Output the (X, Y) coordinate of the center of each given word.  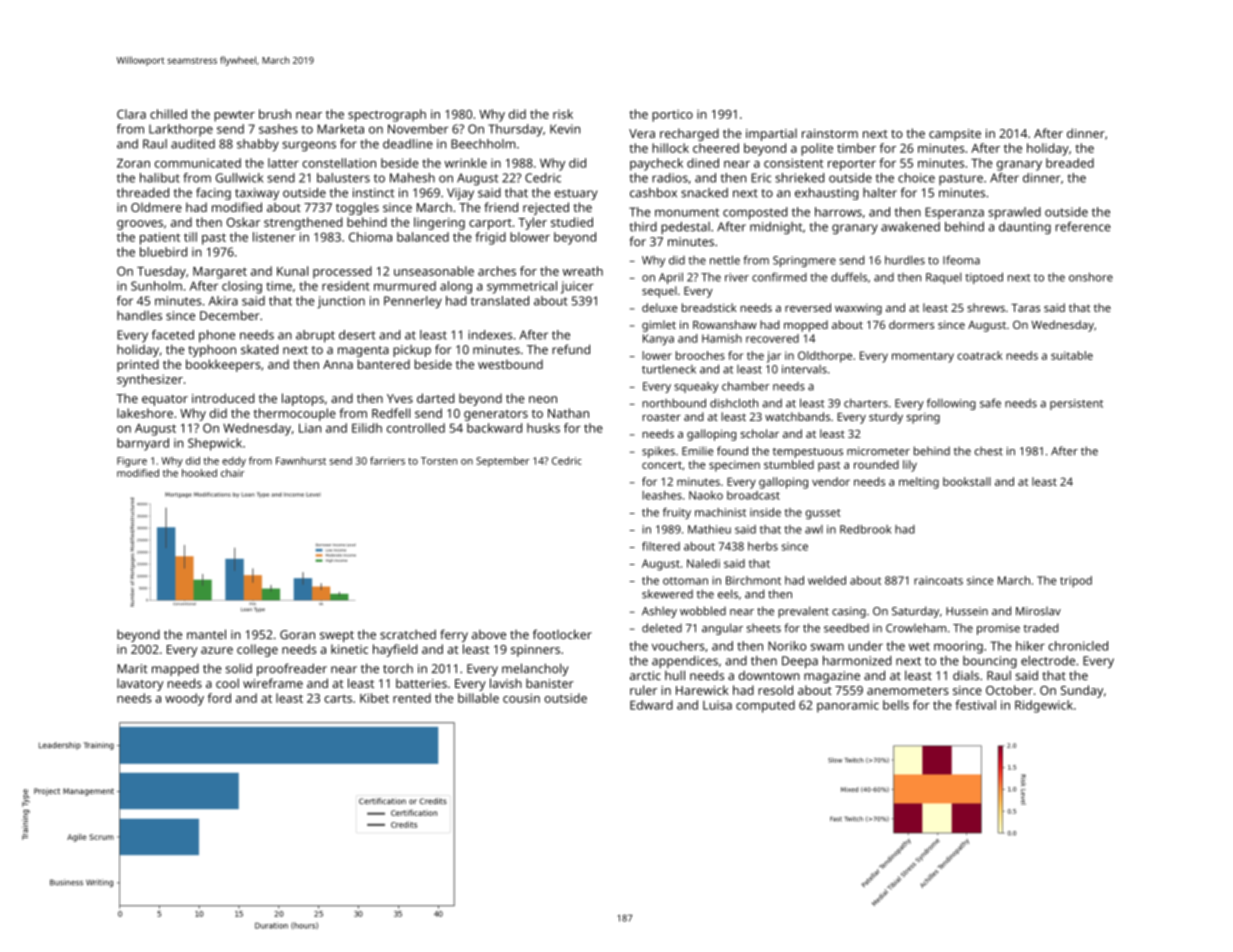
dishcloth (734, 403)
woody (184, 699)
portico (672, 116)
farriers (387, 461)
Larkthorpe (181, 130)
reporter (852, 165)
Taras (1025, 308)
